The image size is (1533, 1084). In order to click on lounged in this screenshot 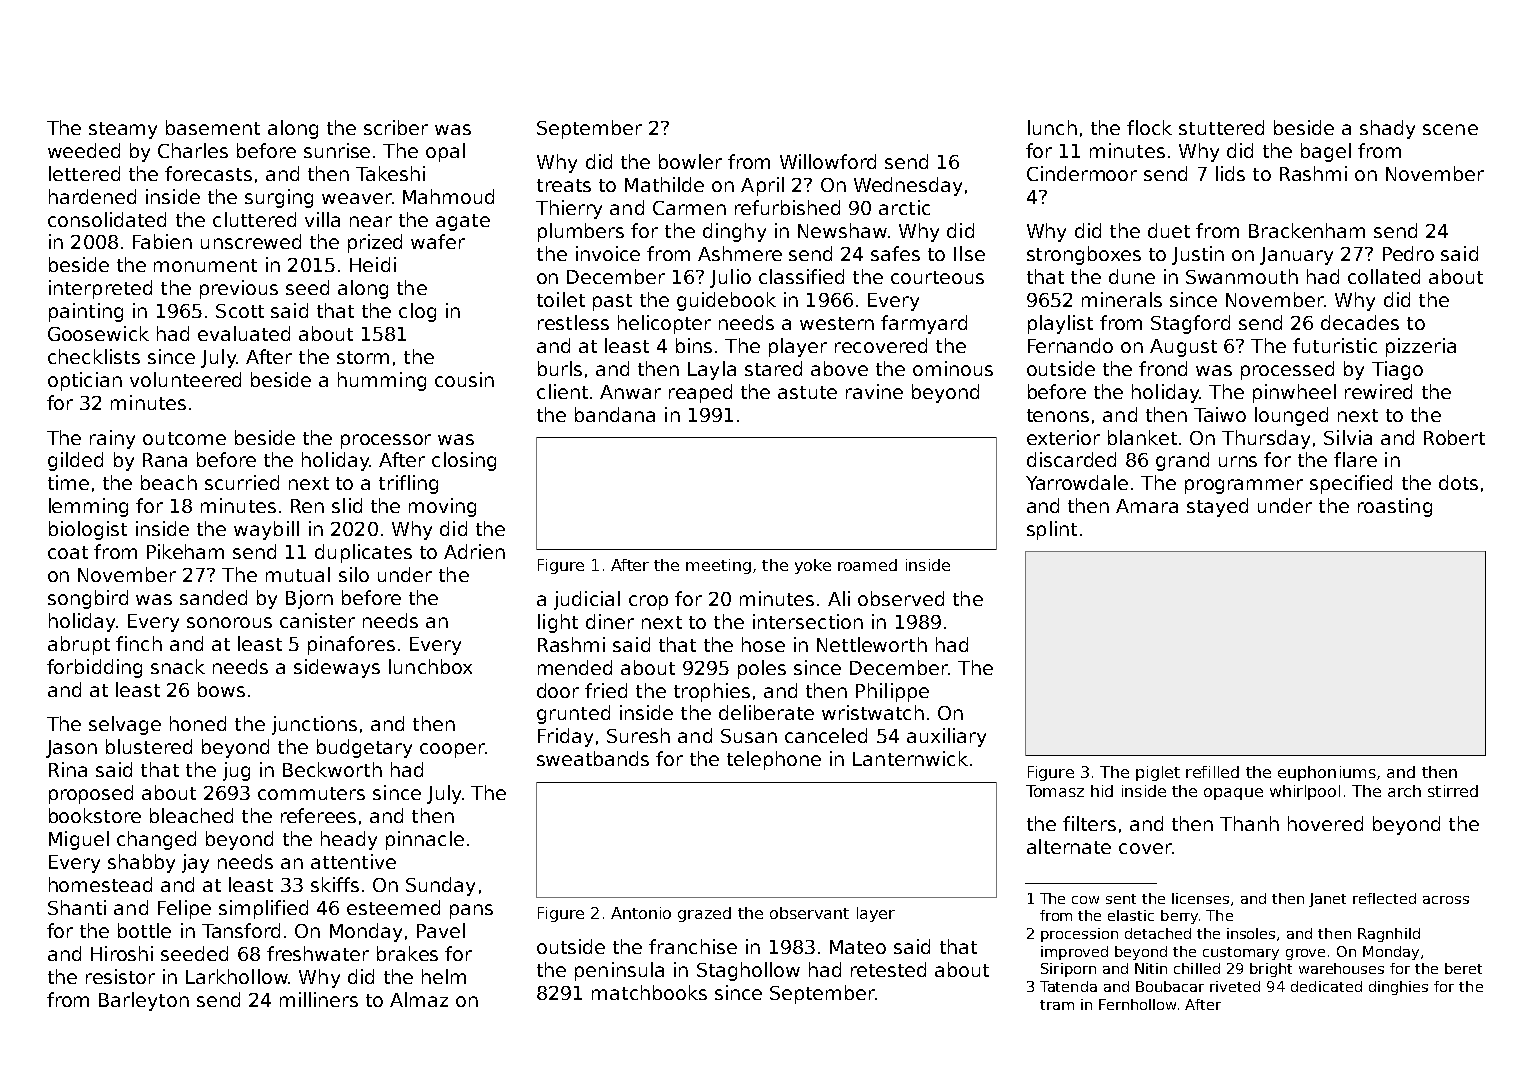, I will do `click(1291, 416)`.
